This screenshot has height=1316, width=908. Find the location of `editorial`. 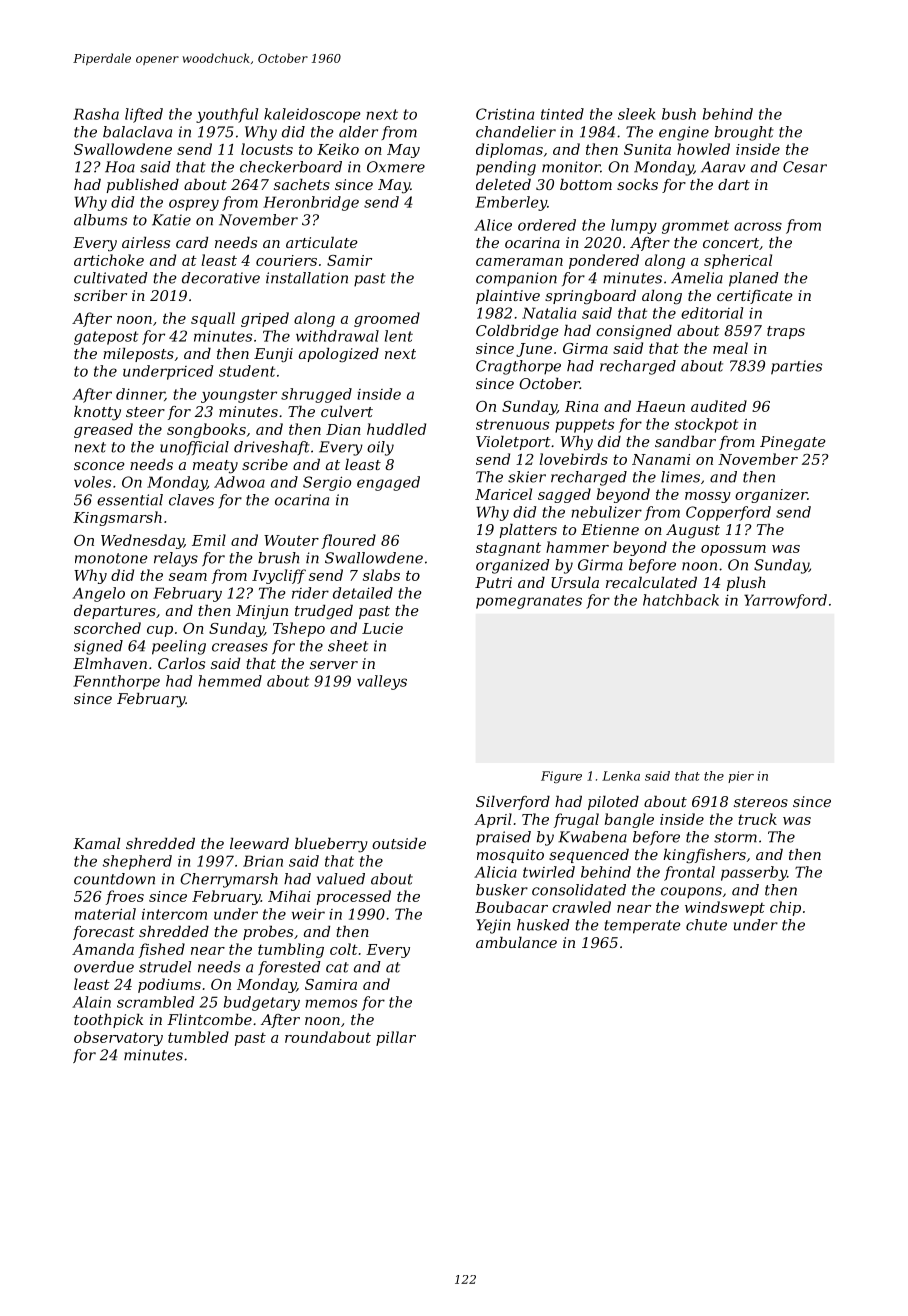

editorial is located at coordinates (712, 313).
